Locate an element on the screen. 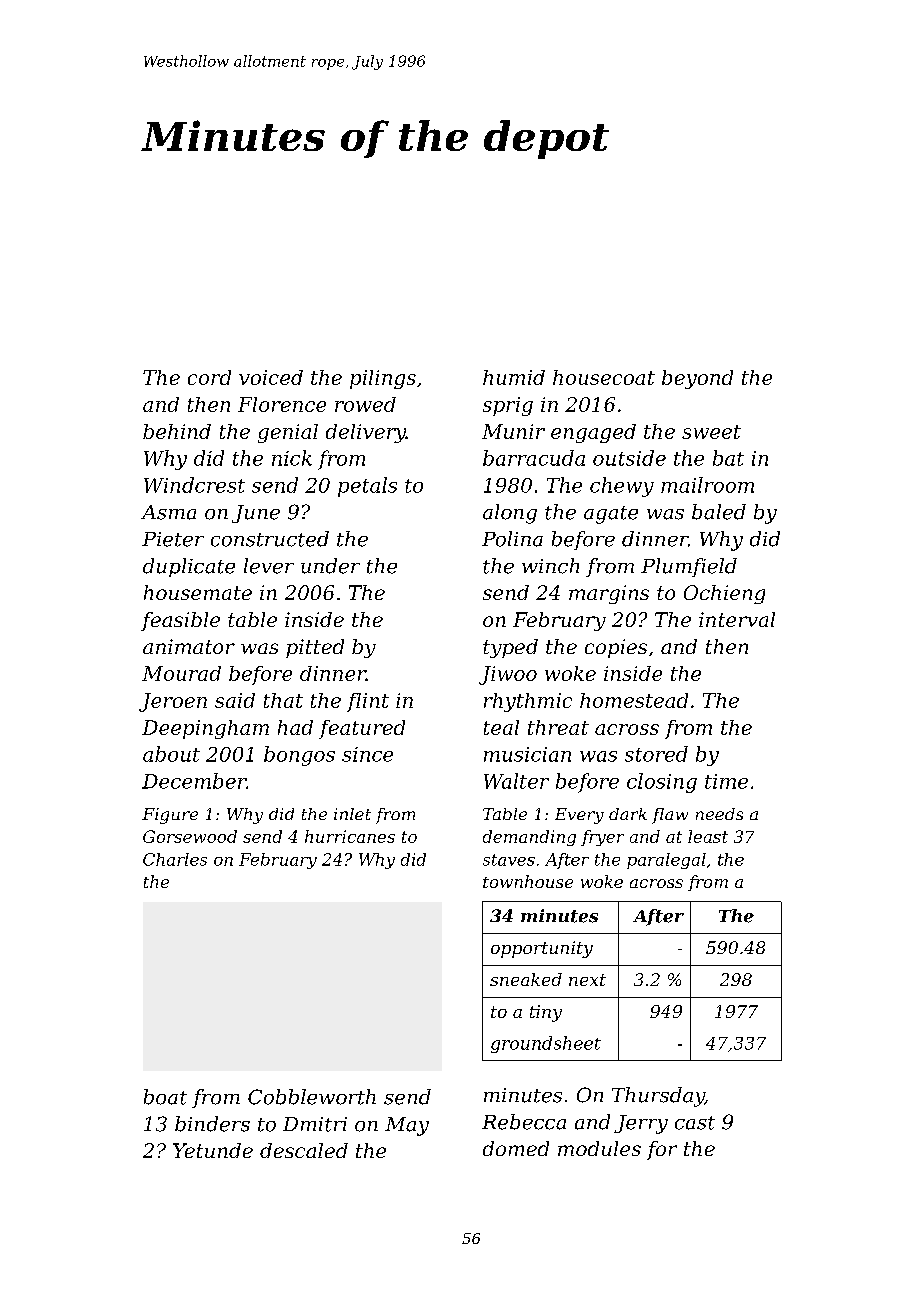  boat is located at coordinates (165, 1097).
